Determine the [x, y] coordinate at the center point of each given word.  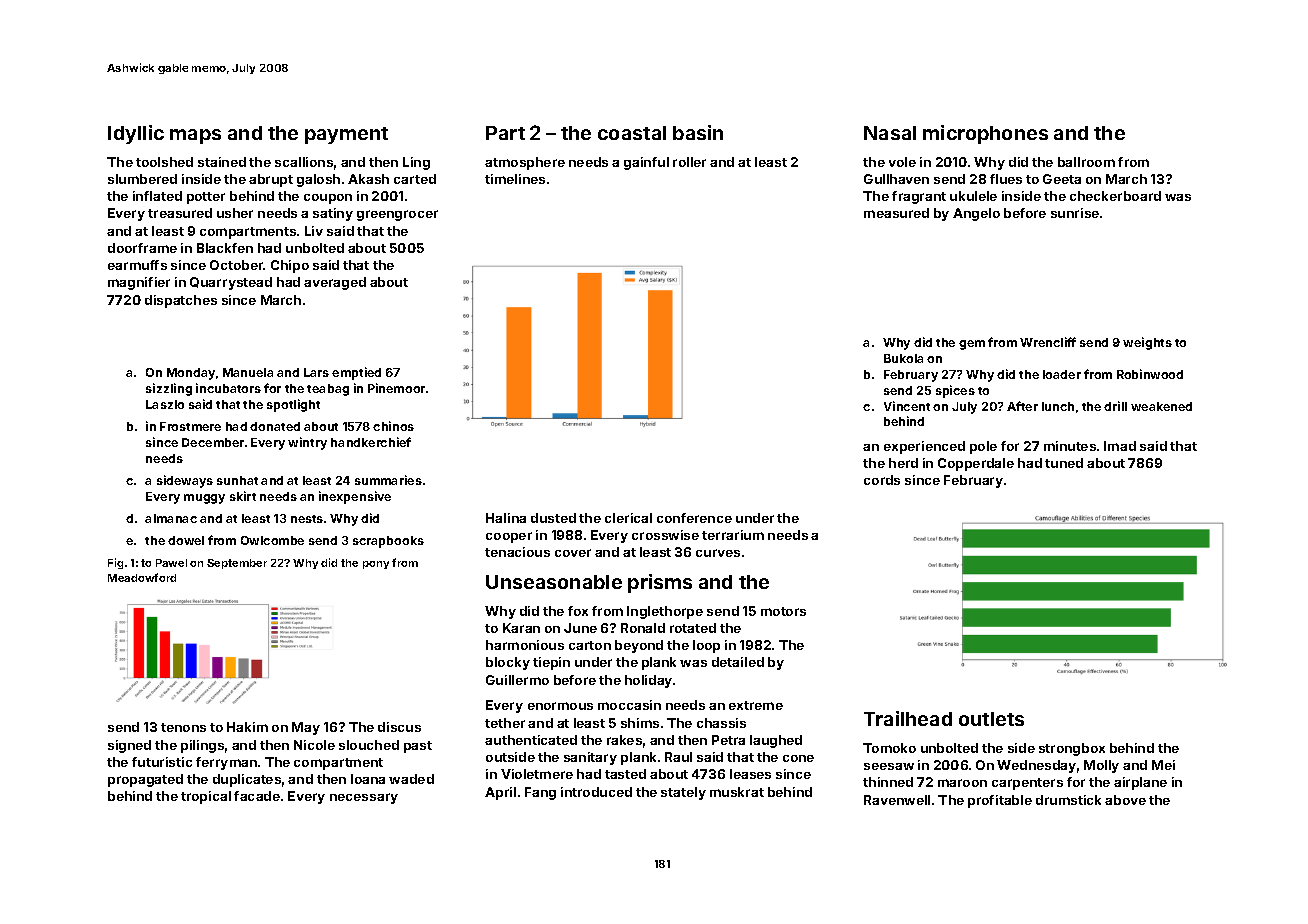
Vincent [907, 406]
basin [698, 132]
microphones [985, 134]
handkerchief [371, 442]
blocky [508, 663]
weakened [1161, 406]
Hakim [247, 727]
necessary [364, 798]
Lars [316, 372]
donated [275, 426]
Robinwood [1150, 374]
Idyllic [136, 134]
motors [783, 611]
